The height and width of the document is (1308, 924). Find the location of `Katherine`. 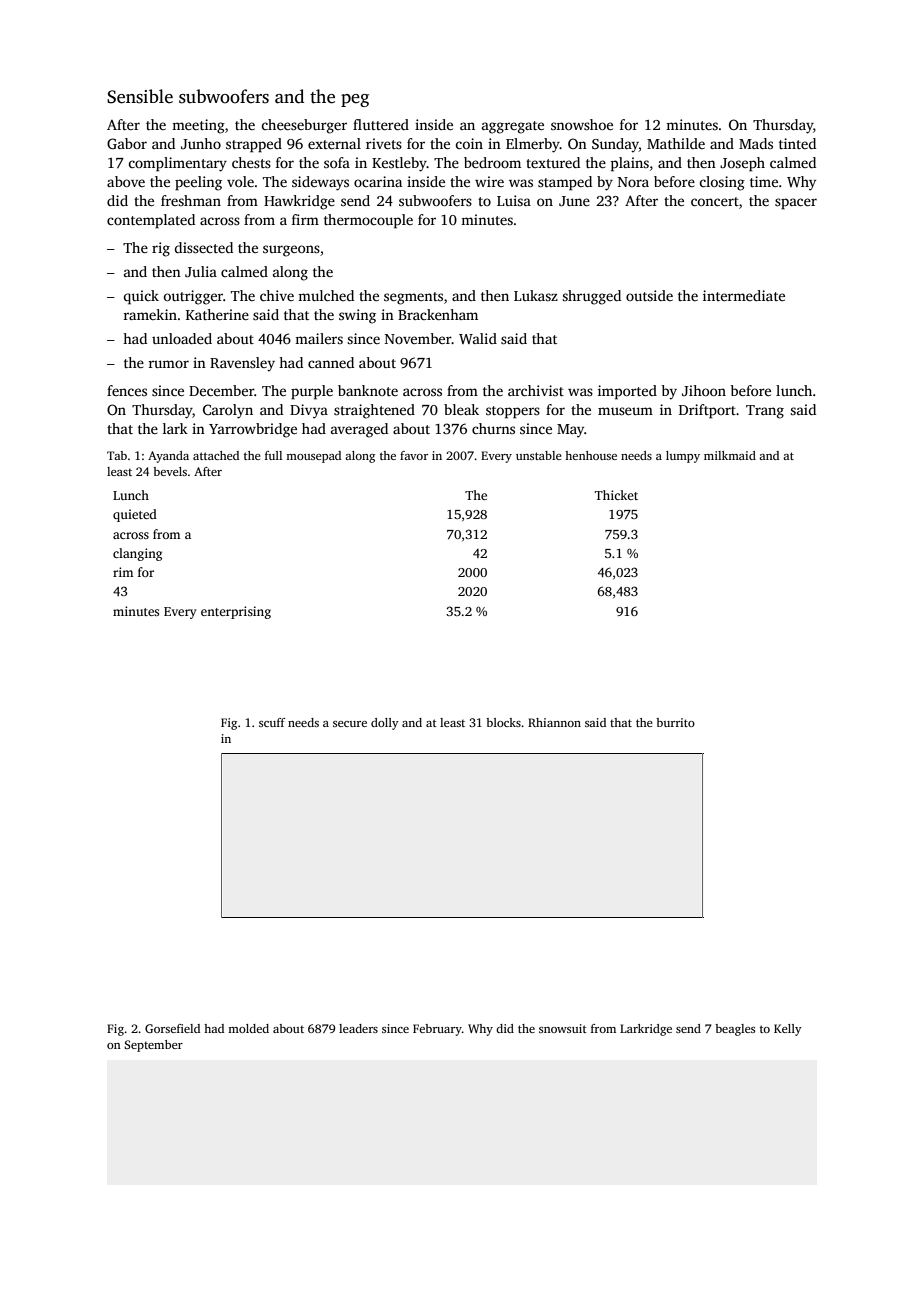

Katherine is located at coordinates (217, 314).
